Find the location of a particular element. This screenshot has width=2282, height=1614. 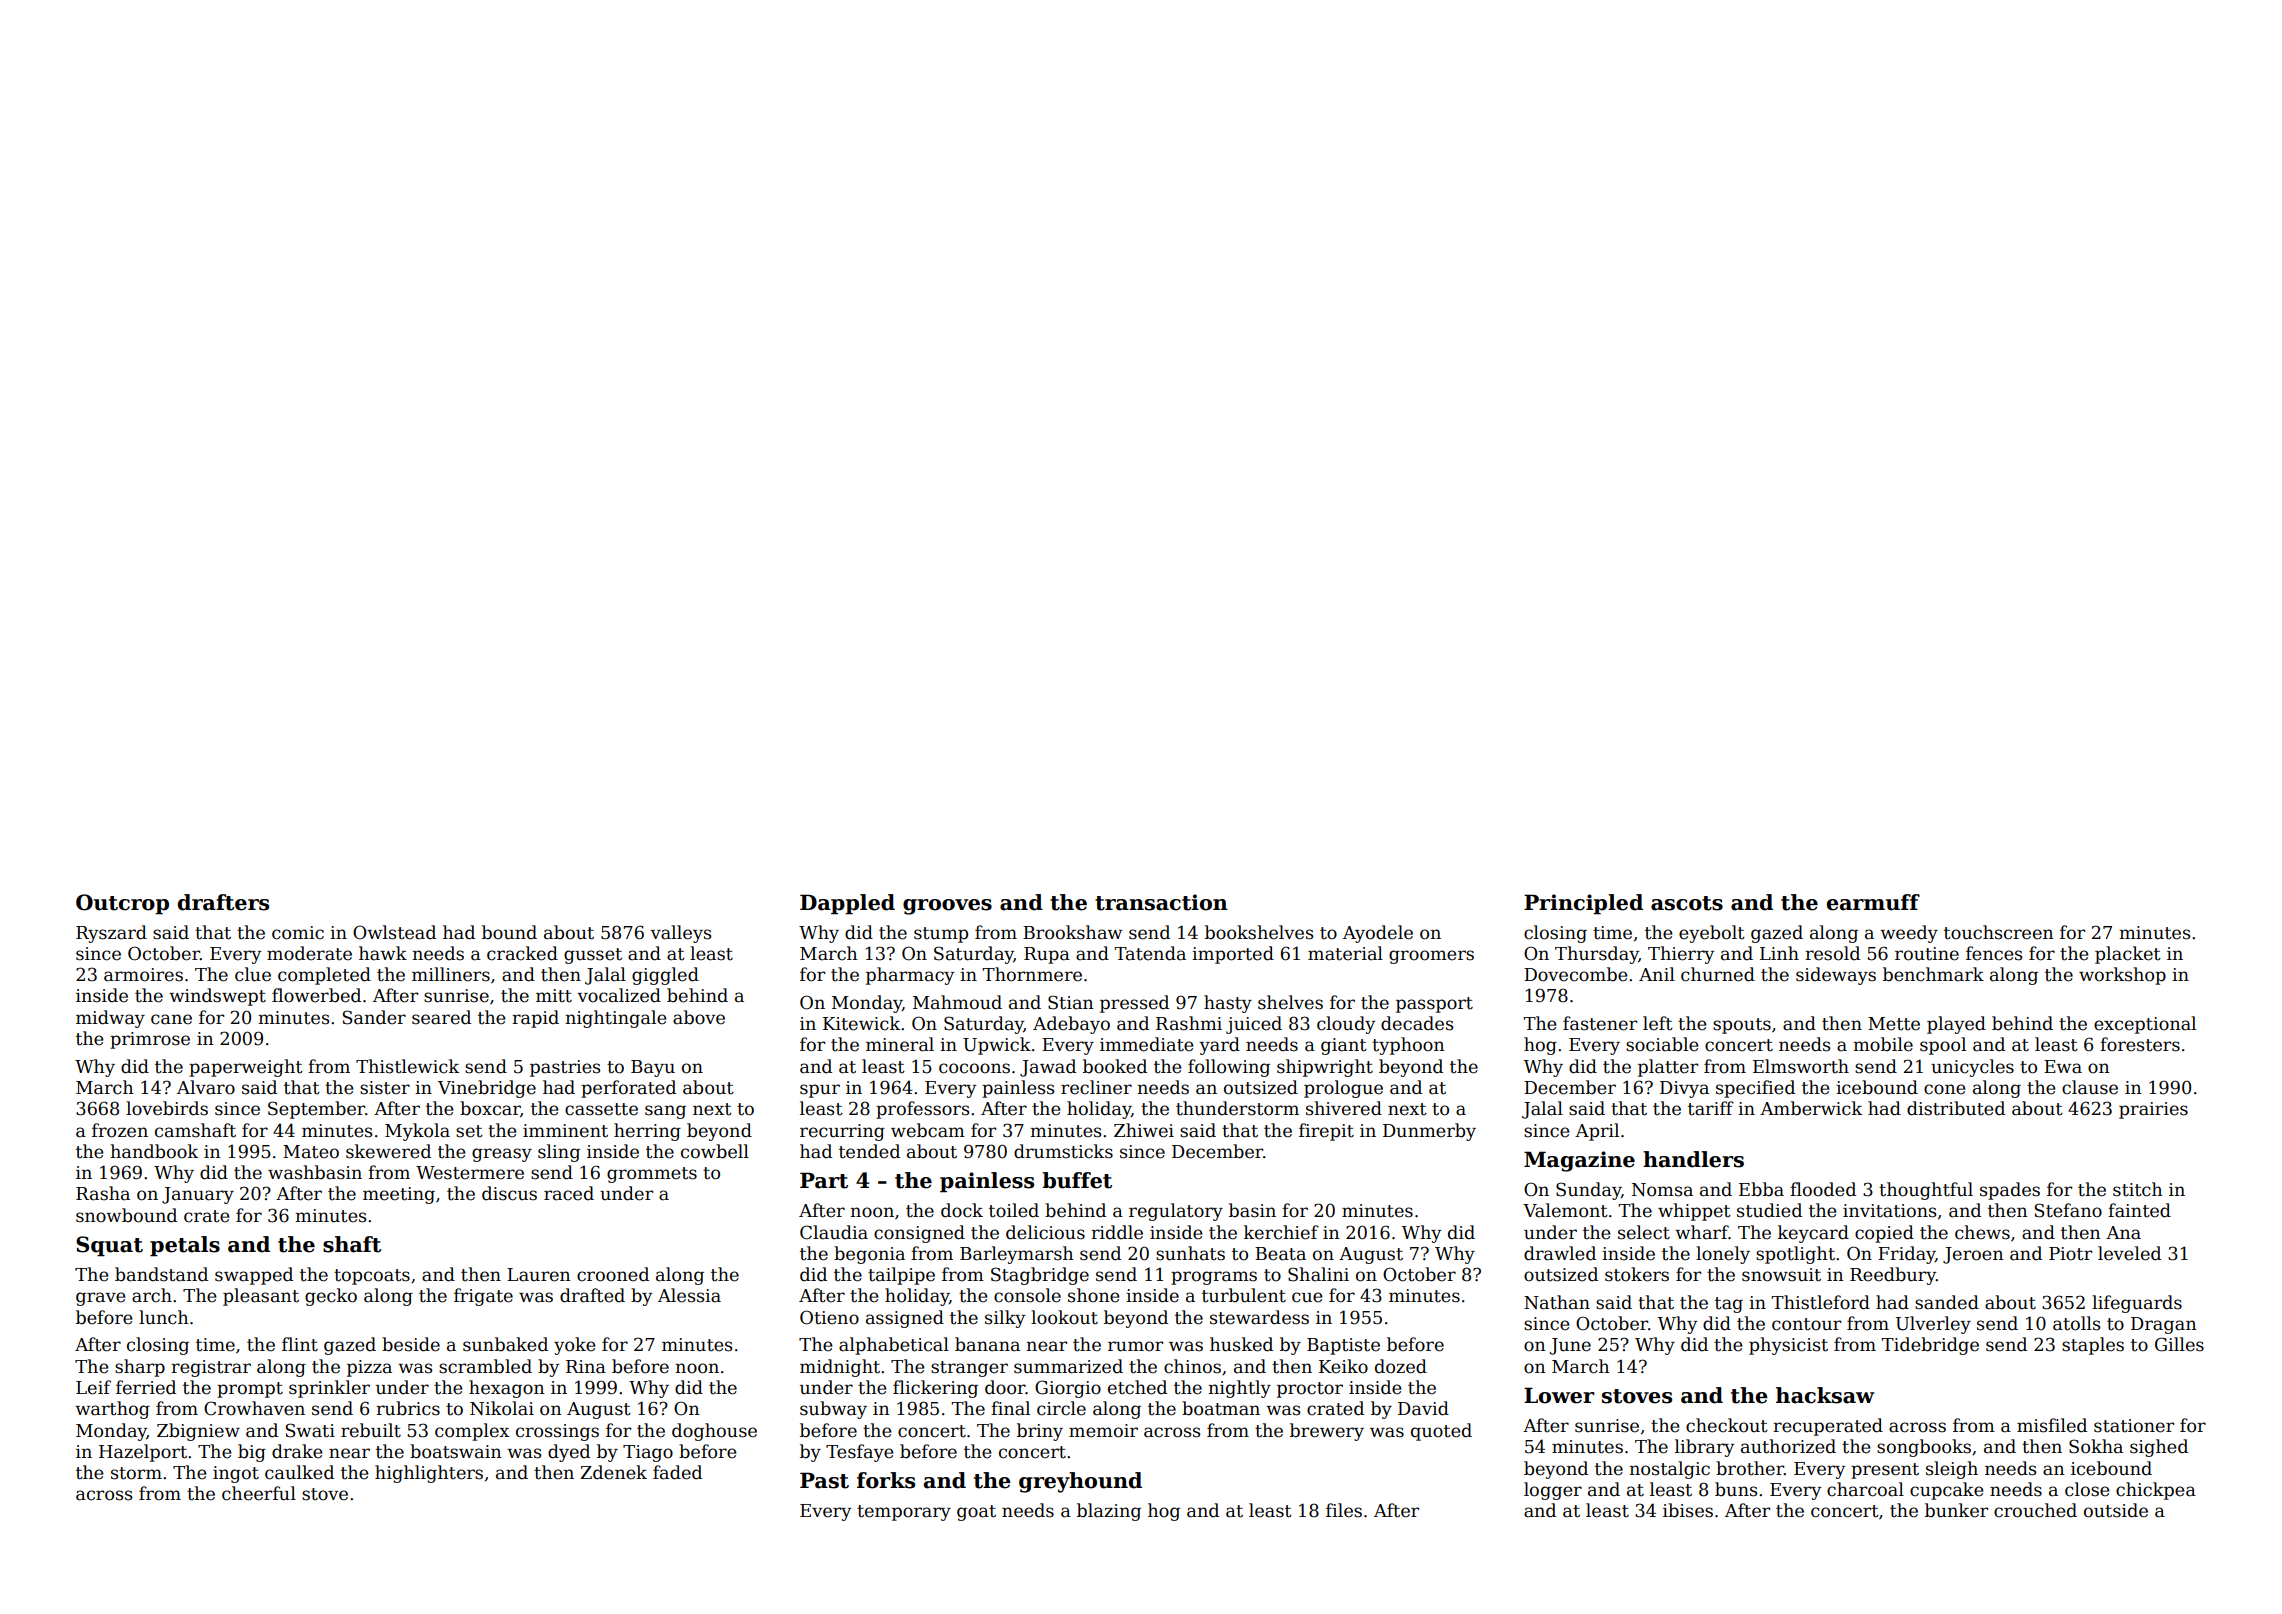

midnight is located at coordinates (840, 1368).
